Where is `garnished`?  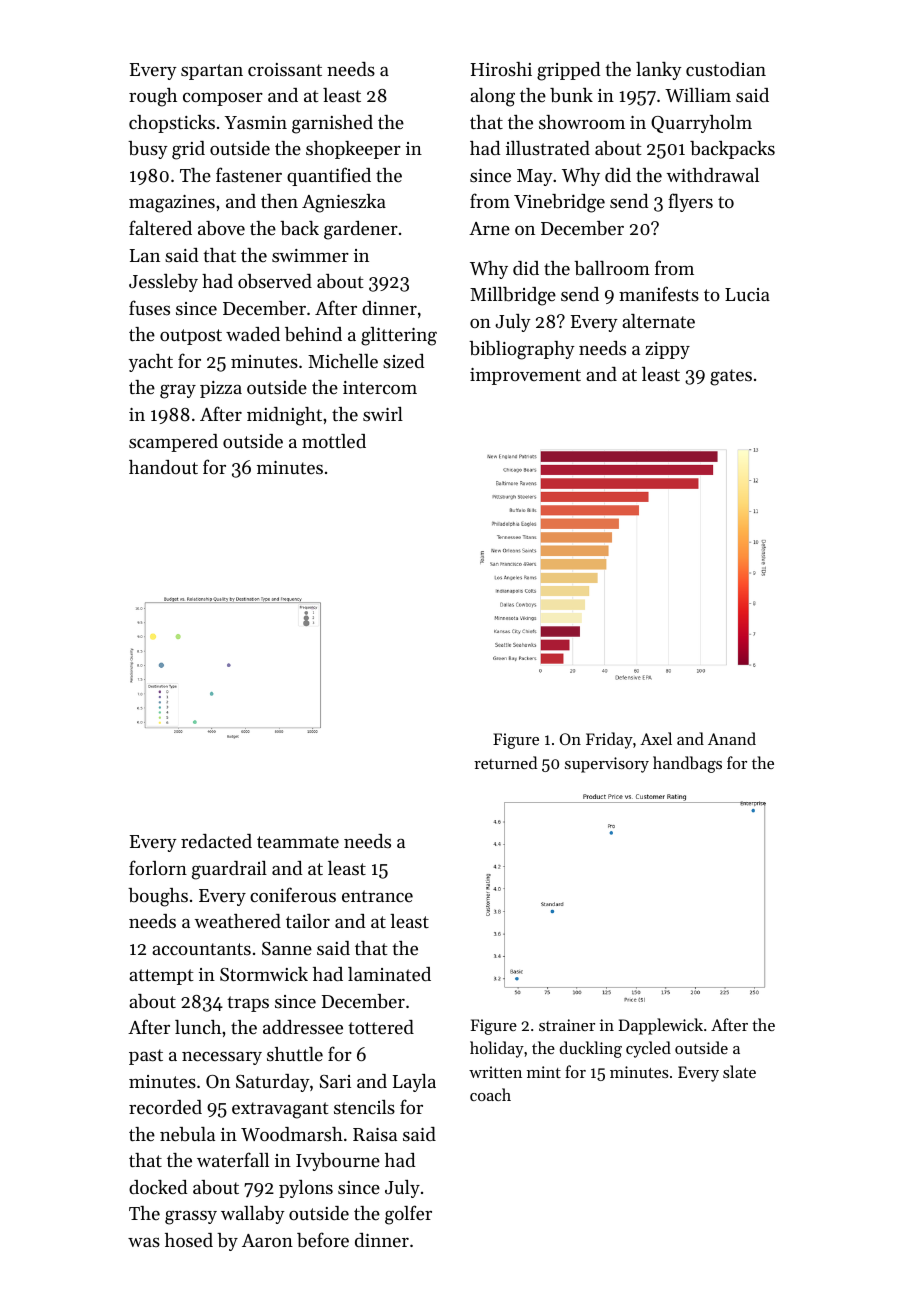 garnished is located at coordinates (332, 124).
